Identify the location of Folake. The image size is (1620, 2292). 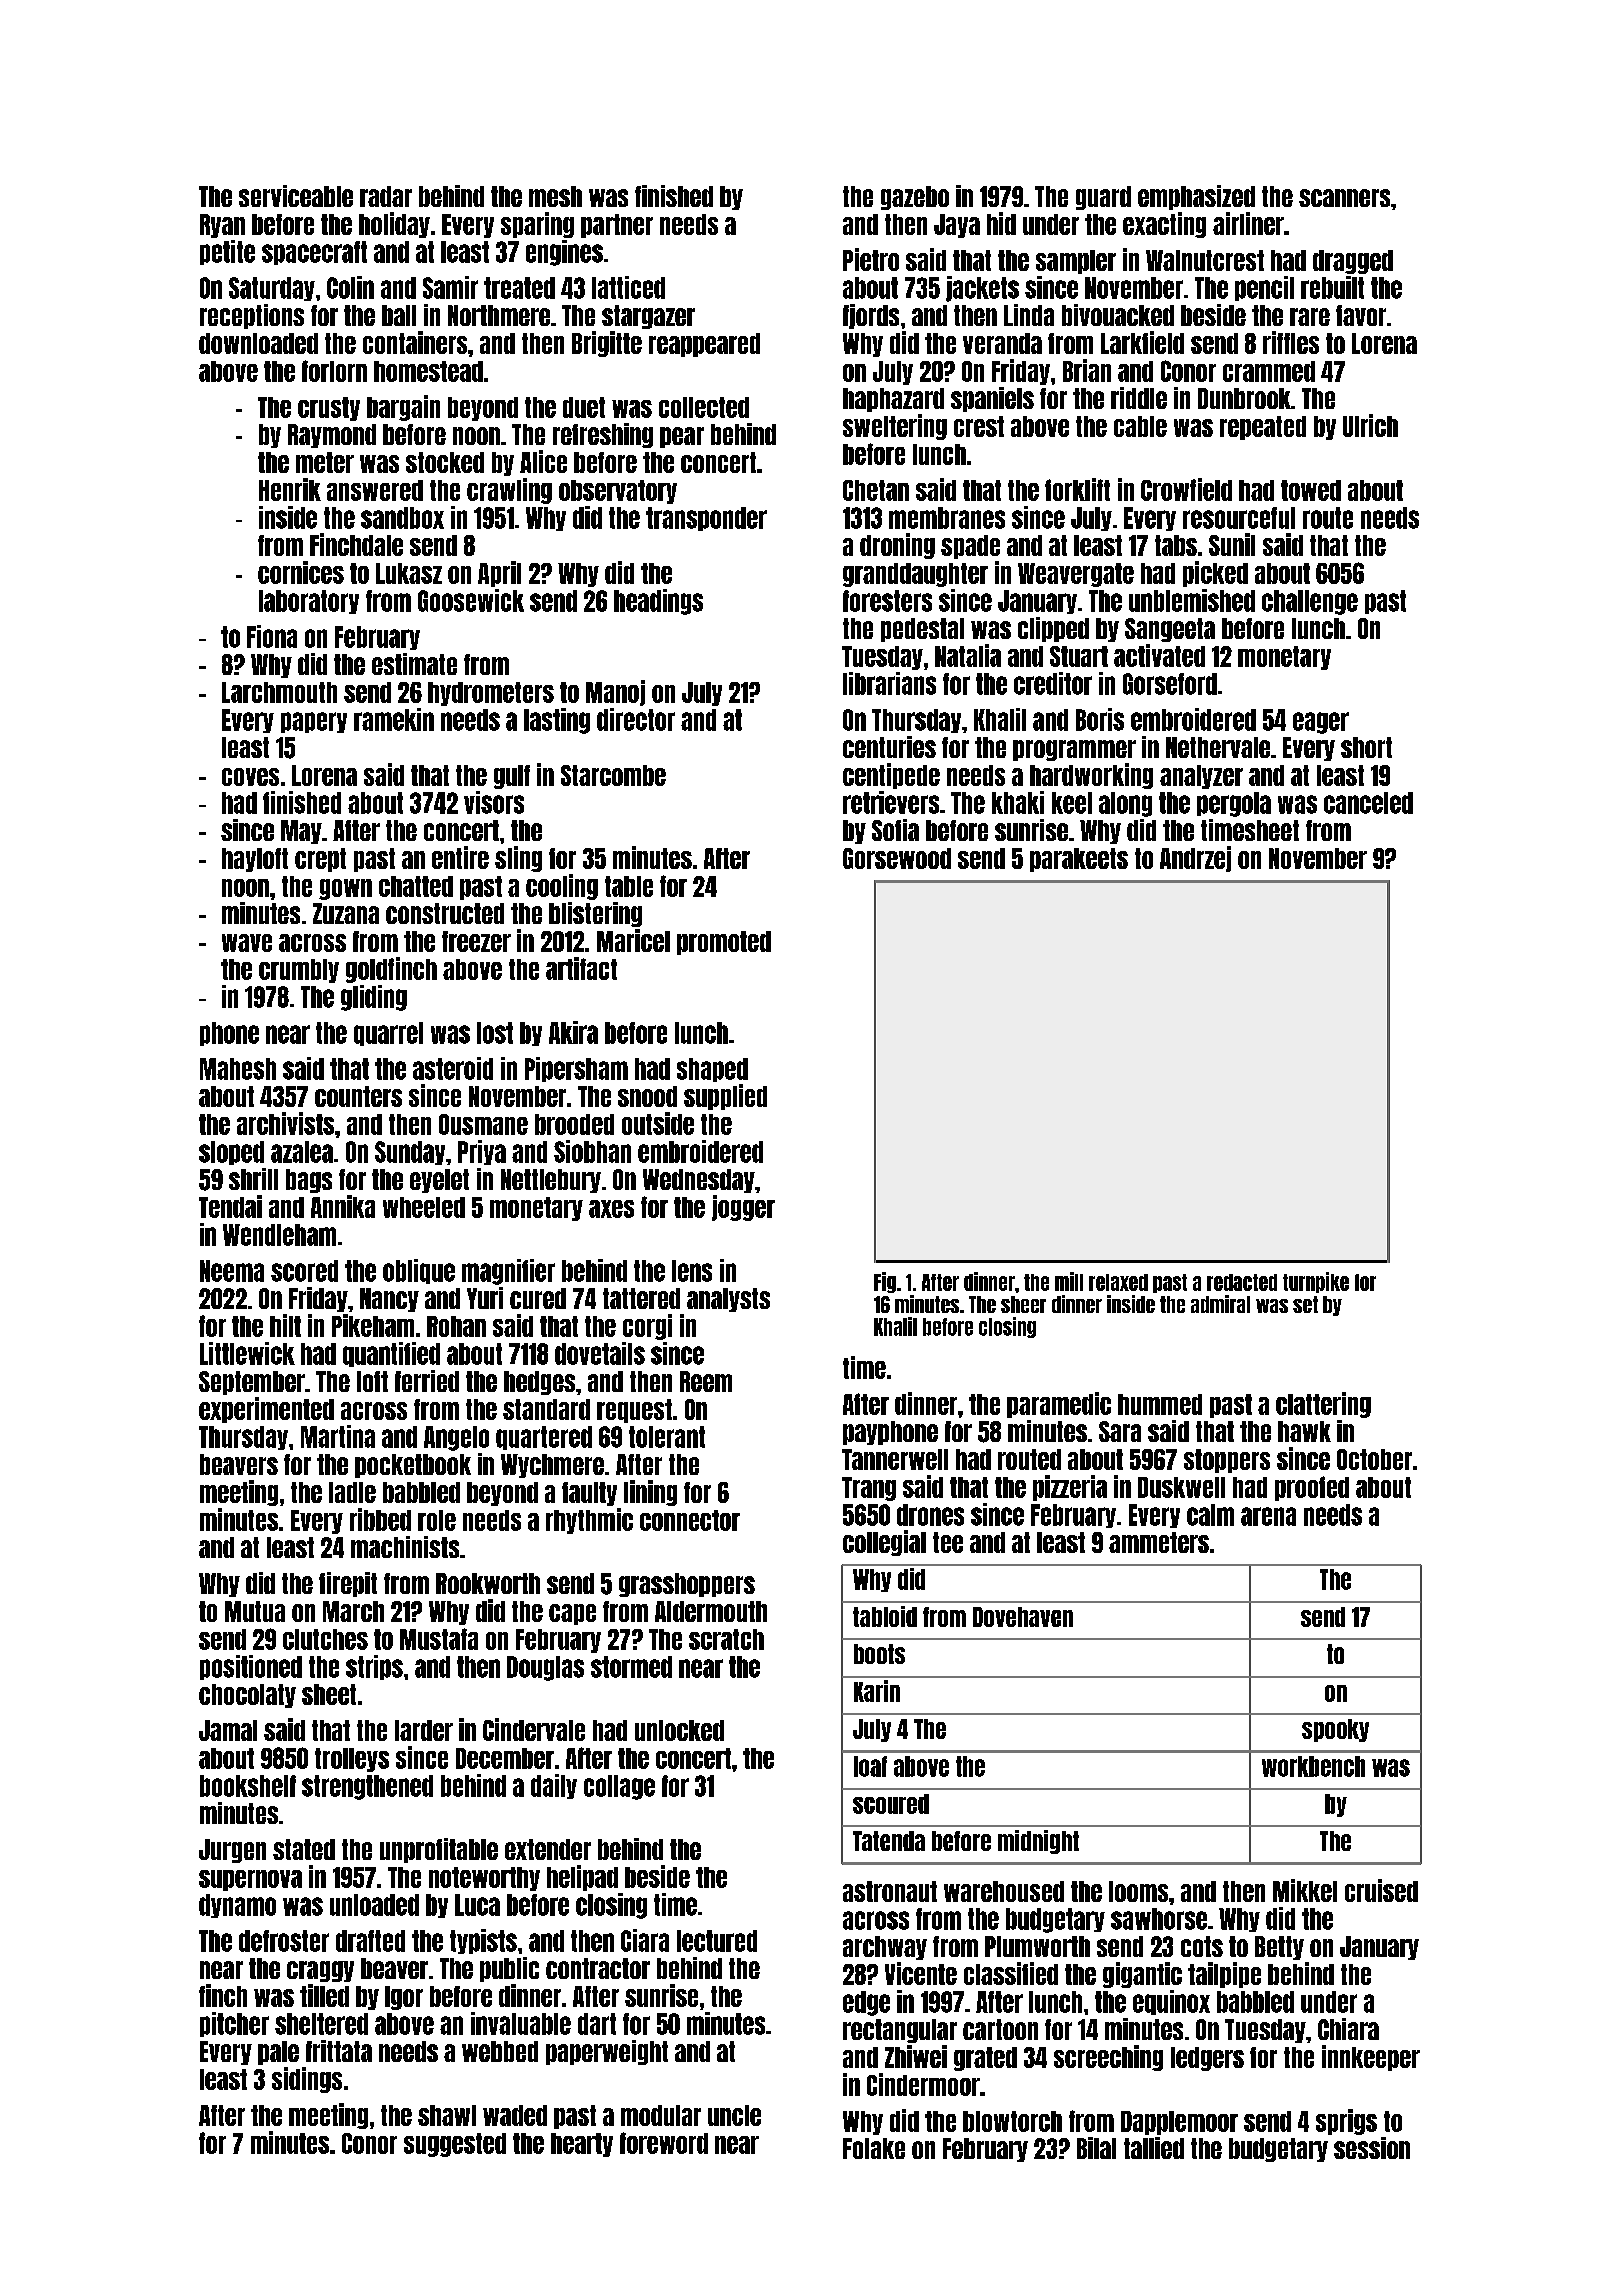
(874, 2148).
